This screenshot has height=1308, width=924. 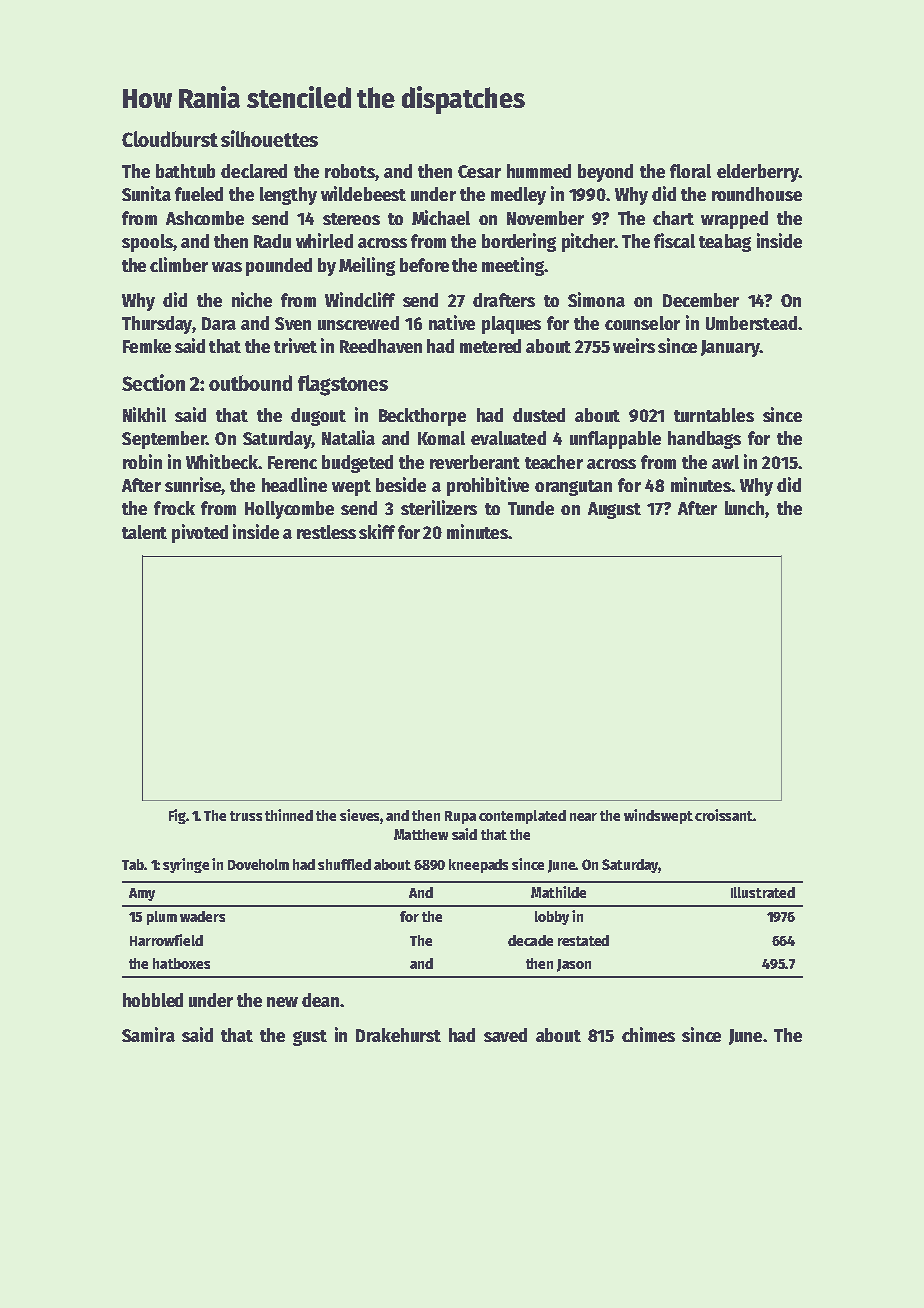 What do you see at coordinates (648, 1034) in the screenshot?
I see `chimes` at bounding box center [648, 1034].
